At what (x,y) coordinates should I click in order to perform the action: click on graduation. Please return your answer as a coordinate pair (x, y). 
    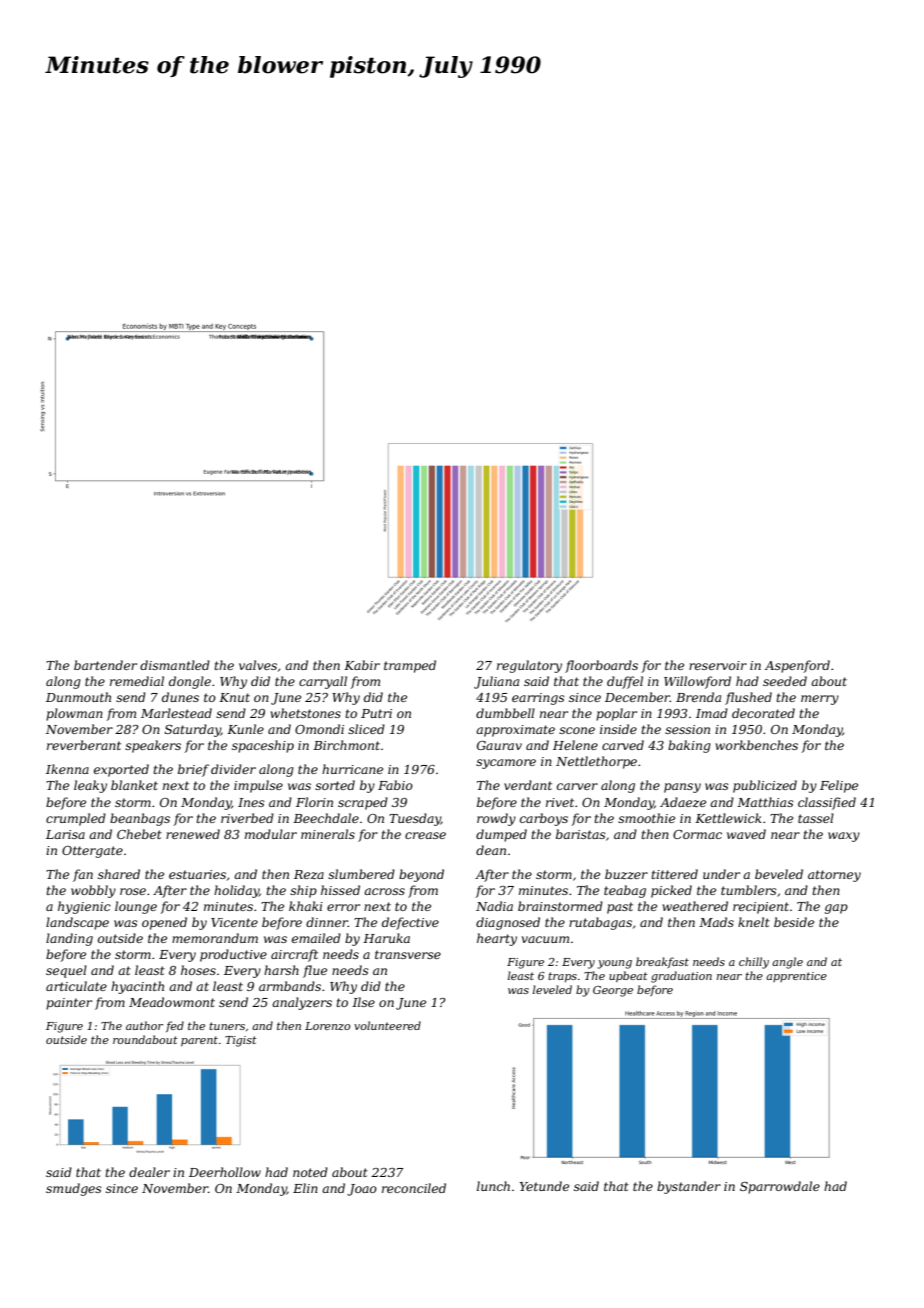
    Looking at the image, I should click on (681, 977).
